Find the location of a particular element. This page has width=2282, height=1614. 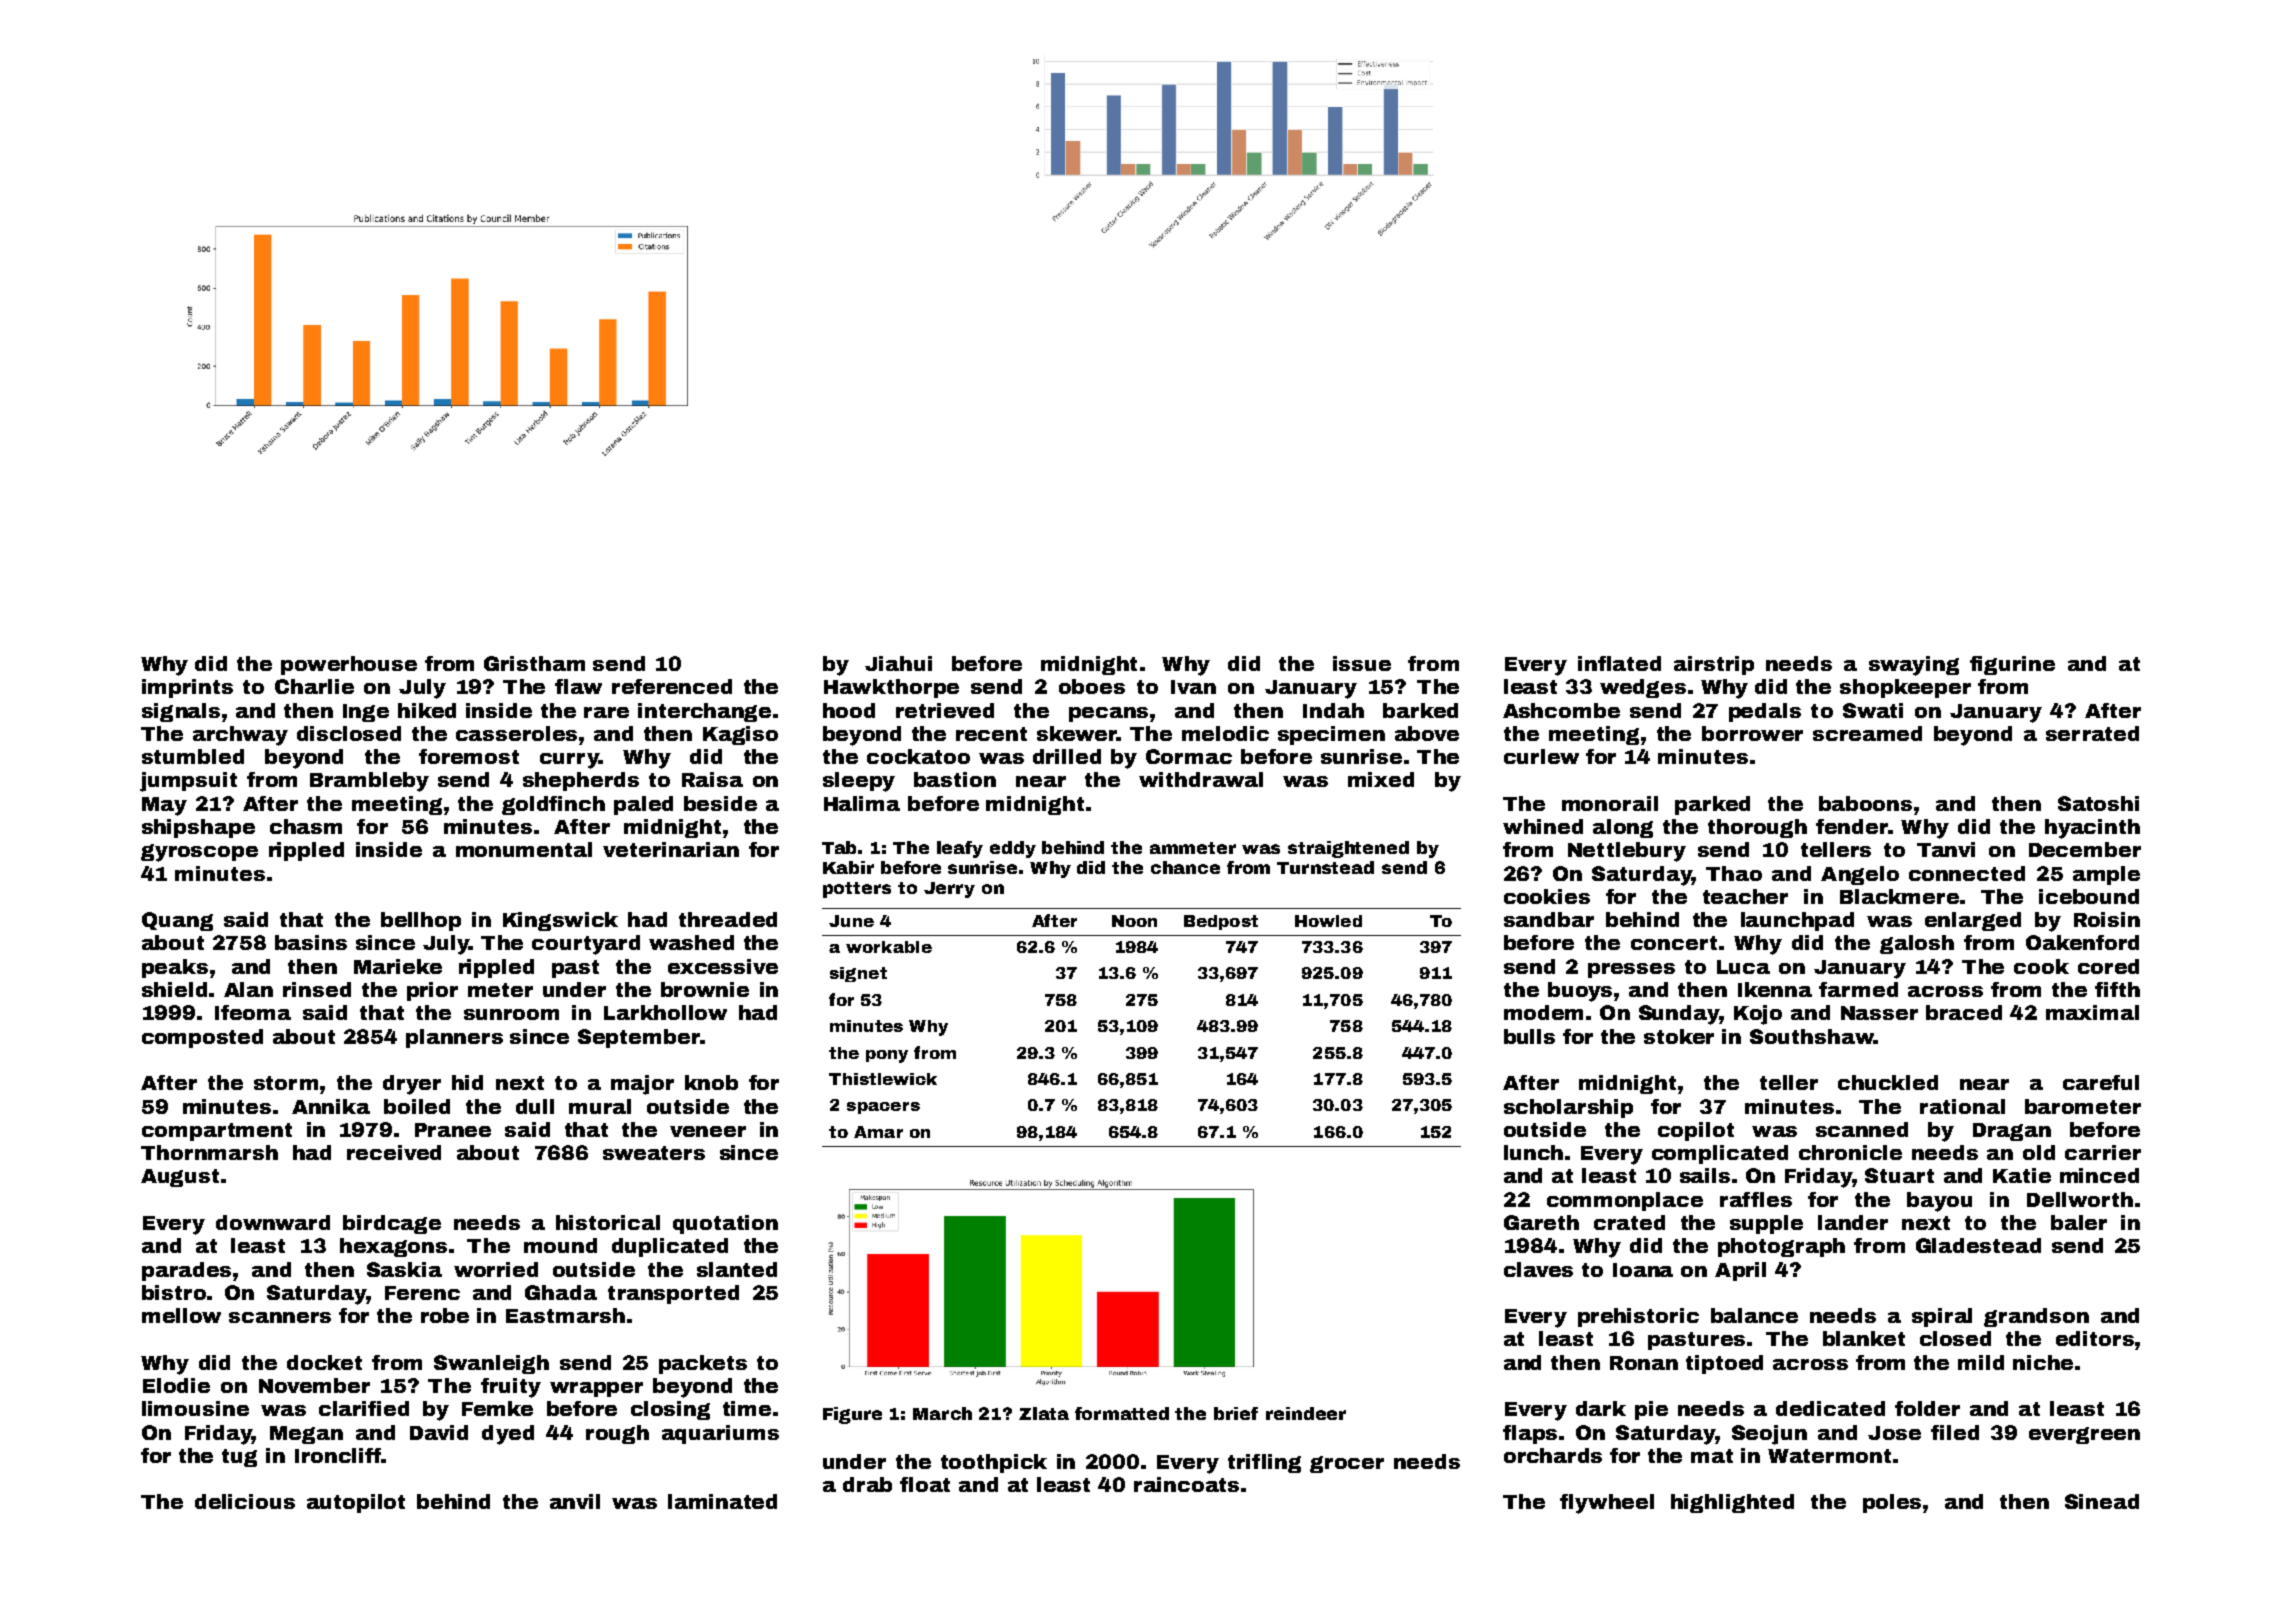

anvil is located at coordinates (575, 1501).
